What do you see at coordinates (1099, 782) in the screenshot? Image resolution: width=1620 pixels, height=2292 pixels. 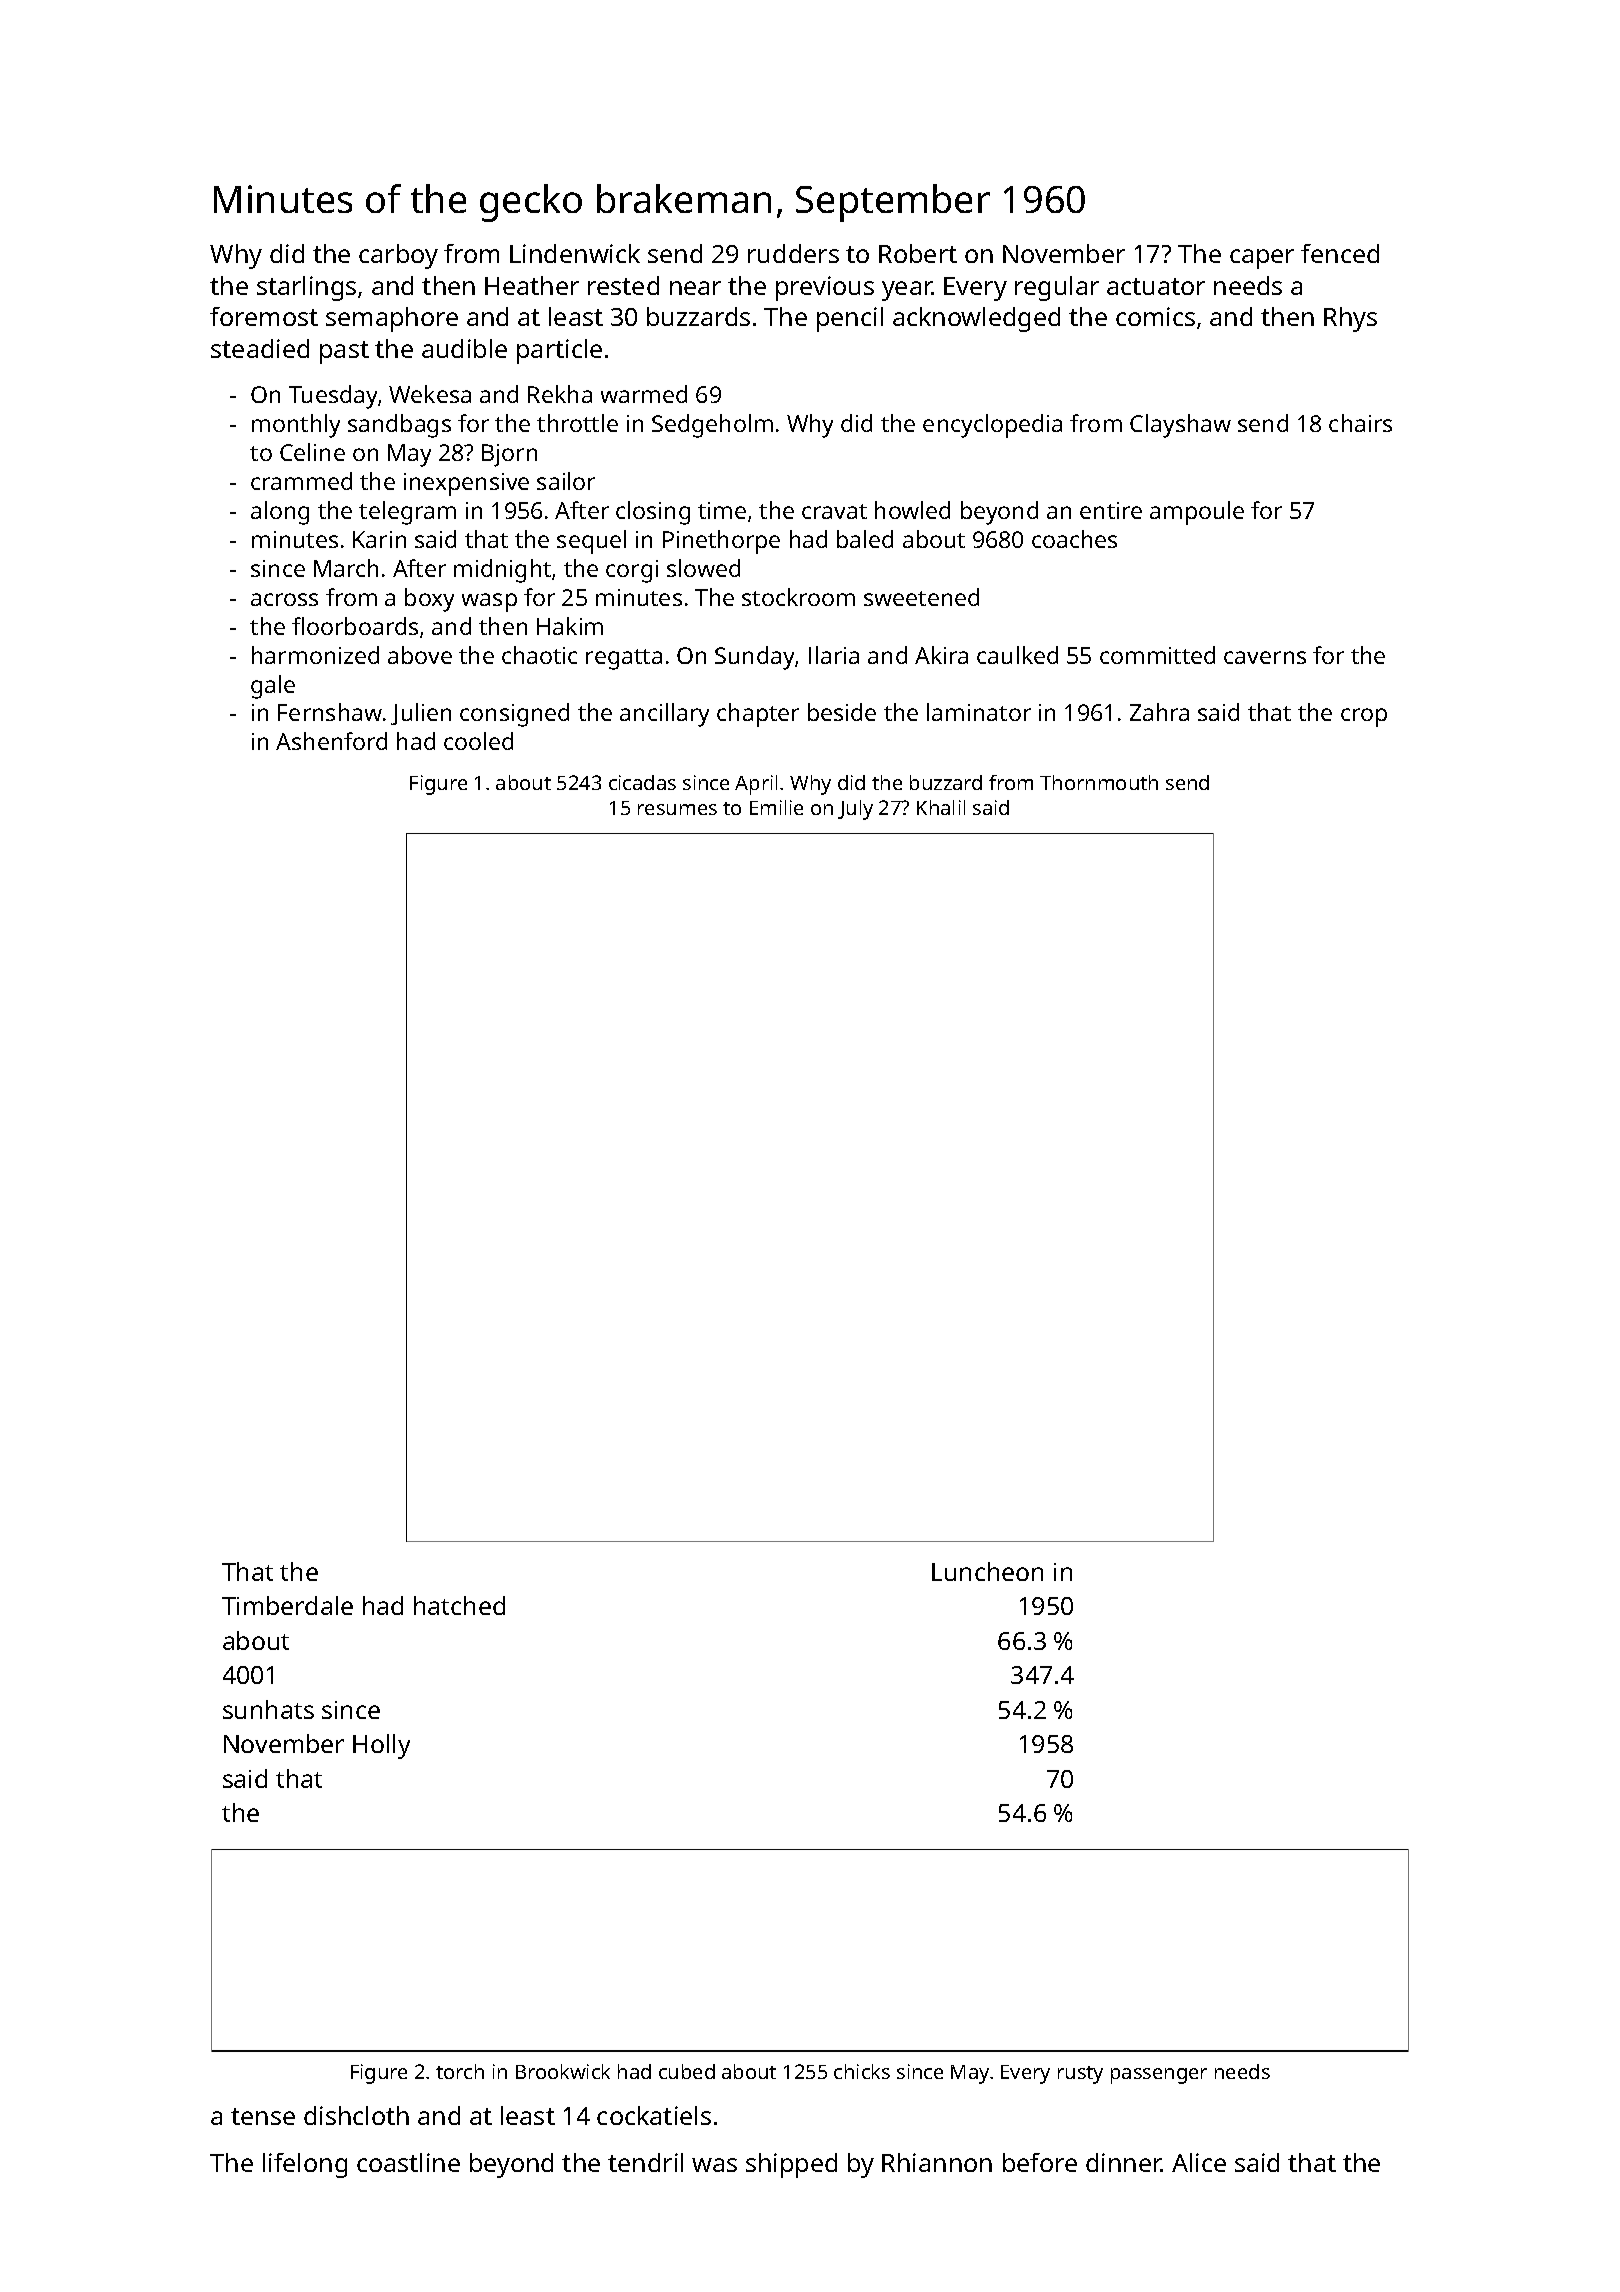 I see `Thornmouth` at bounding box center [1099, 782].
